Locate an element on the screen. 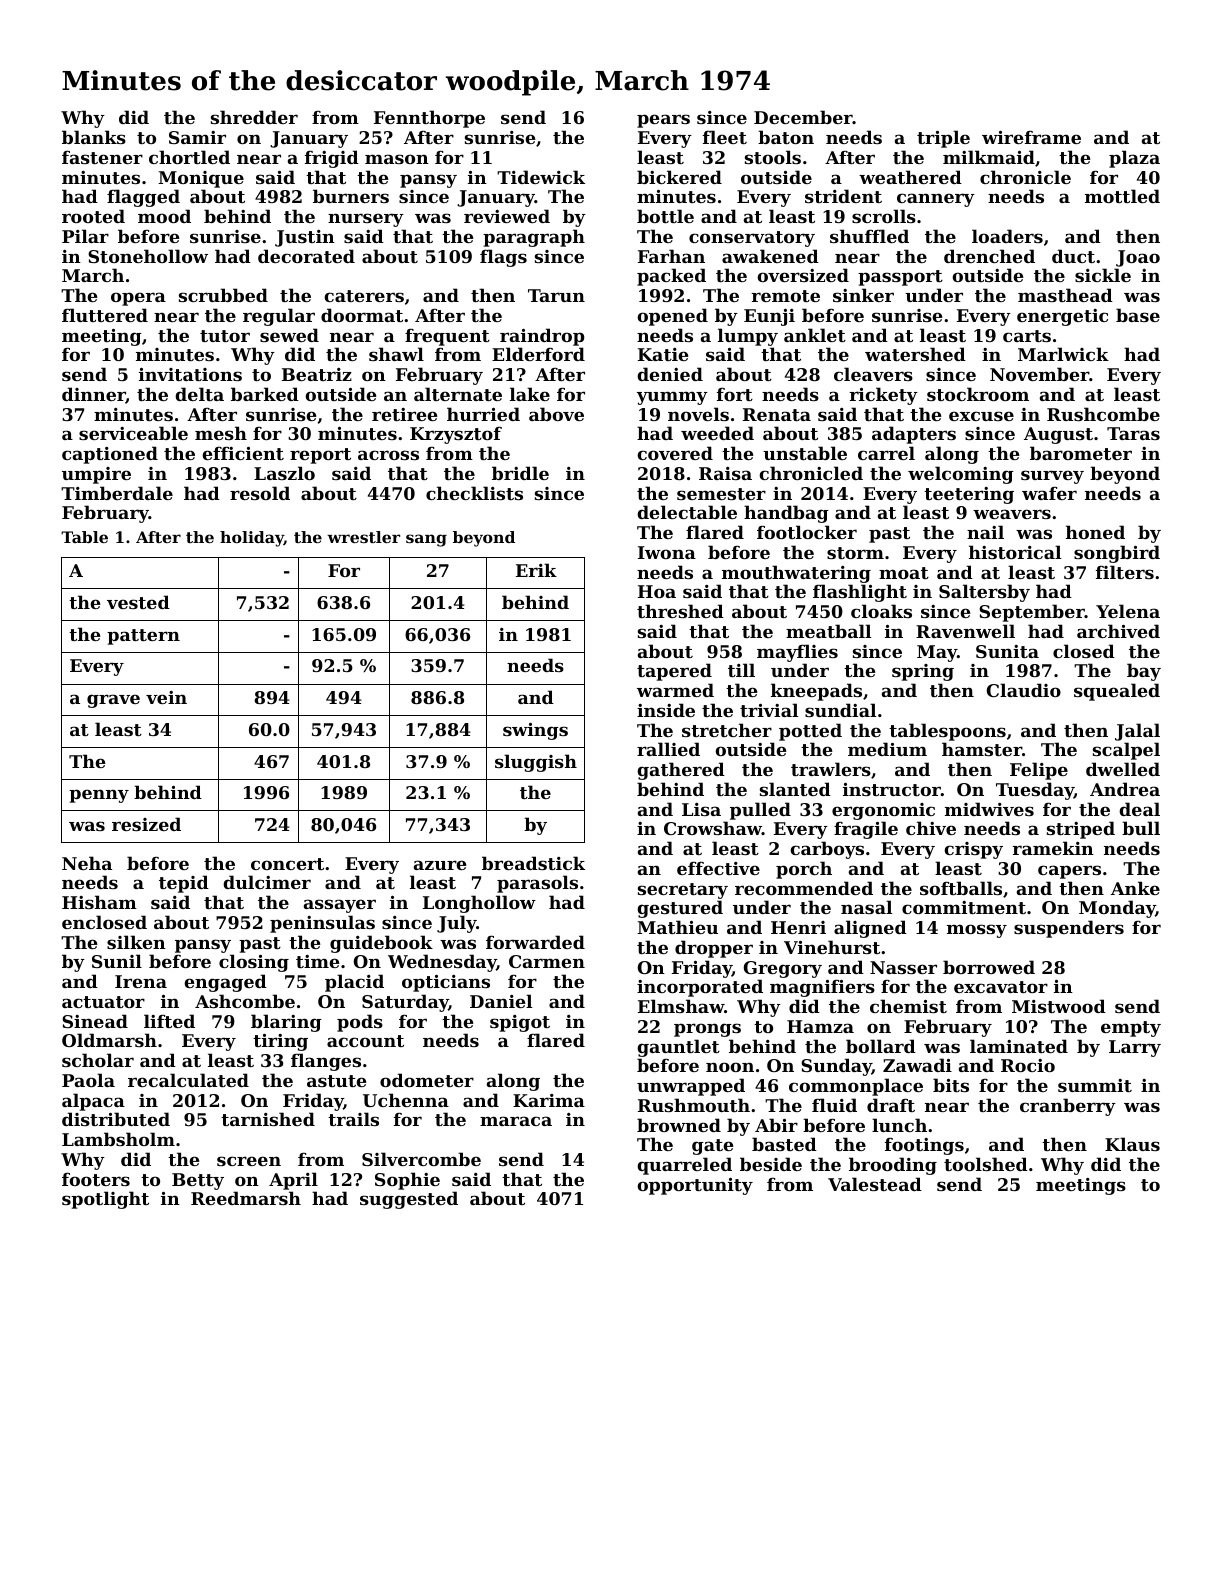 The image size is (1222, 1582). sluggish is located at coordinates (536, 763).
